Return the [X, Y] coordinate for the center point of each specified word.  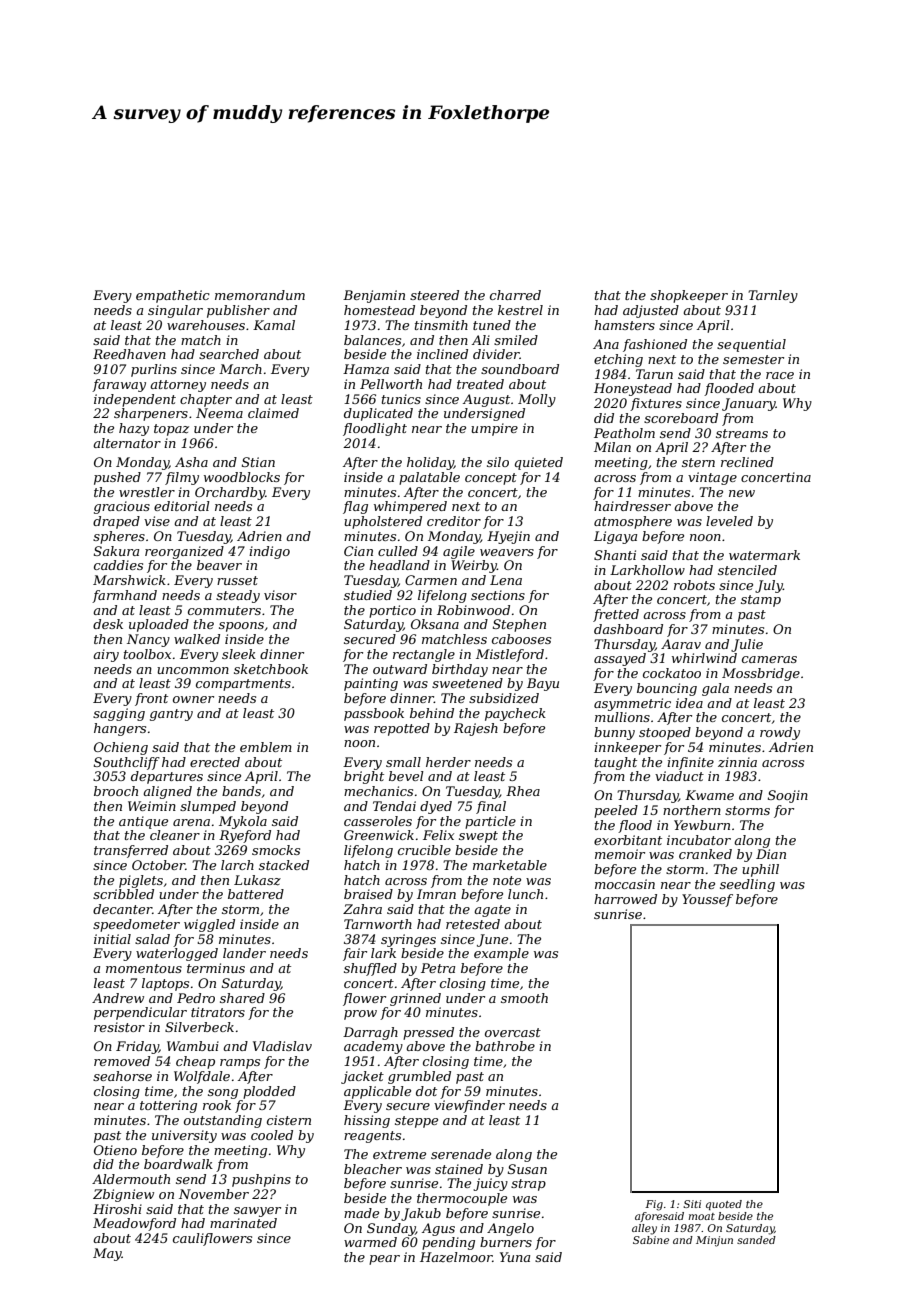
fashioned [655, 345]
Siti [692, 1204]
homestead [379, 310]
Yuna [515, 1257]
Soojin [788, 796]
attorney [178, 386]
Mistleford [510, 655]
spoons [241, 627]
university [184, 1136]
